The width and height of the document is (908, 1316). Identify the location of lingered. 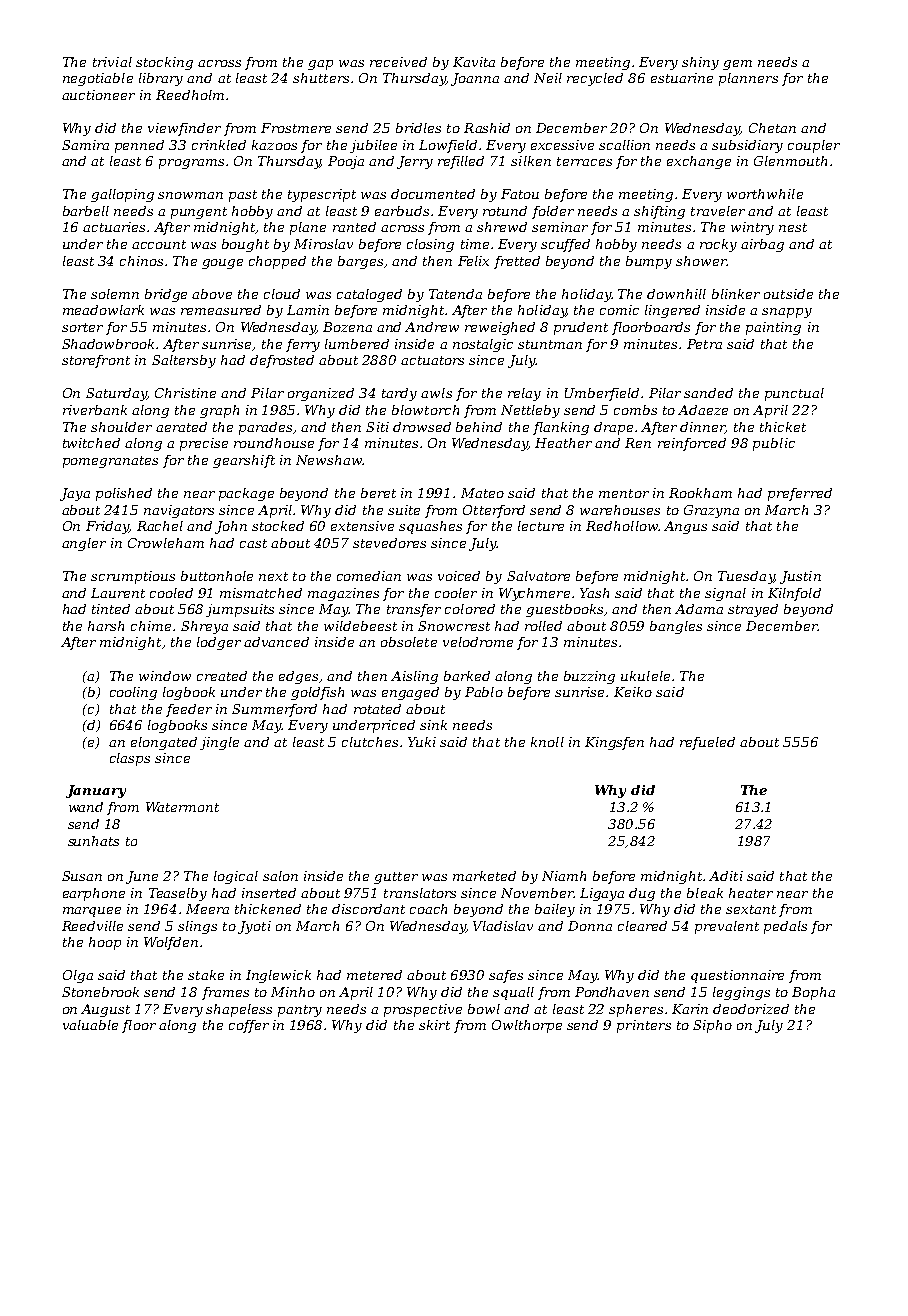
(672, 311).
